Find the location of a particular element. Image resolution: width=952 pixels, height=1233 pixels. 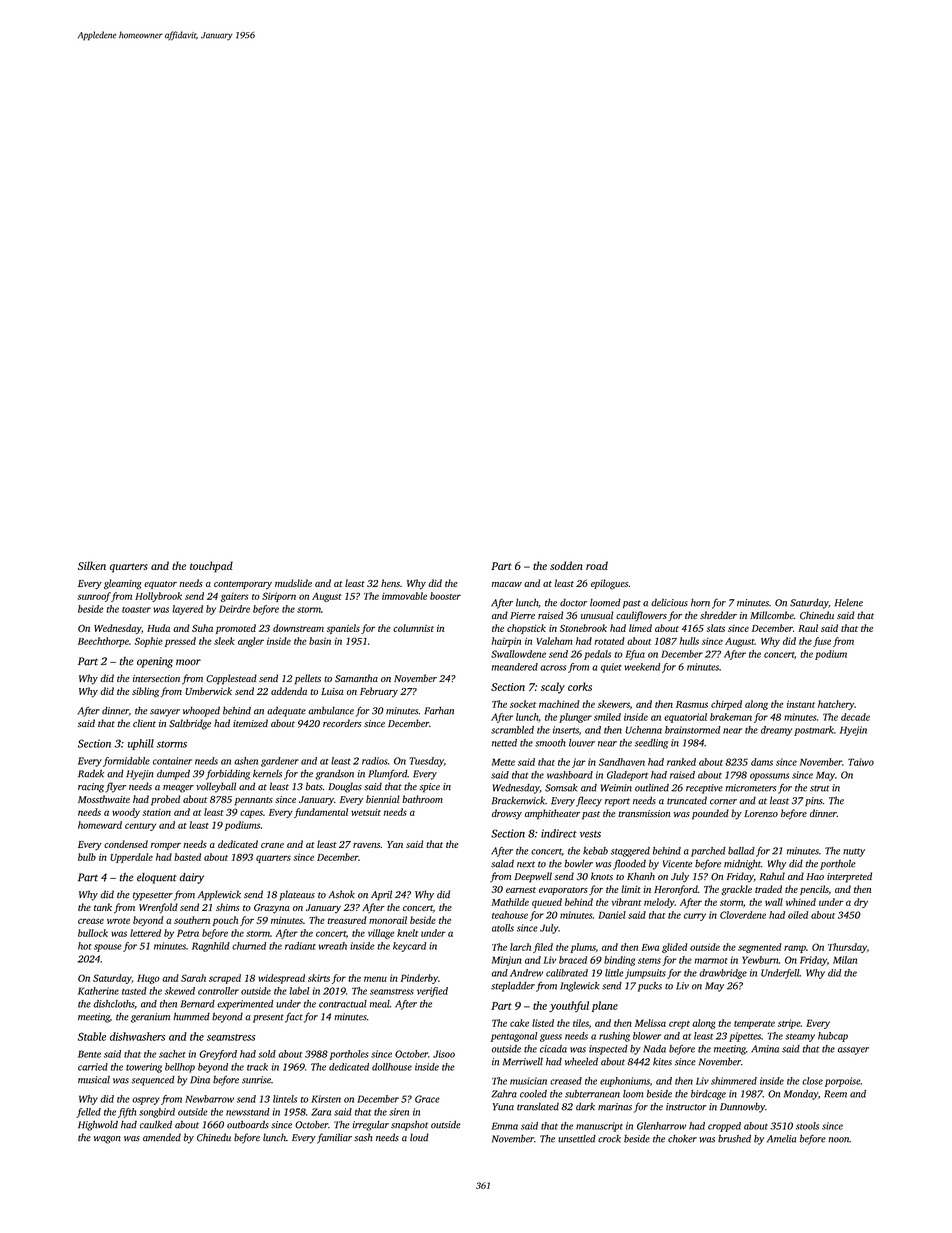

instant is located at coordinates (801, 704).
